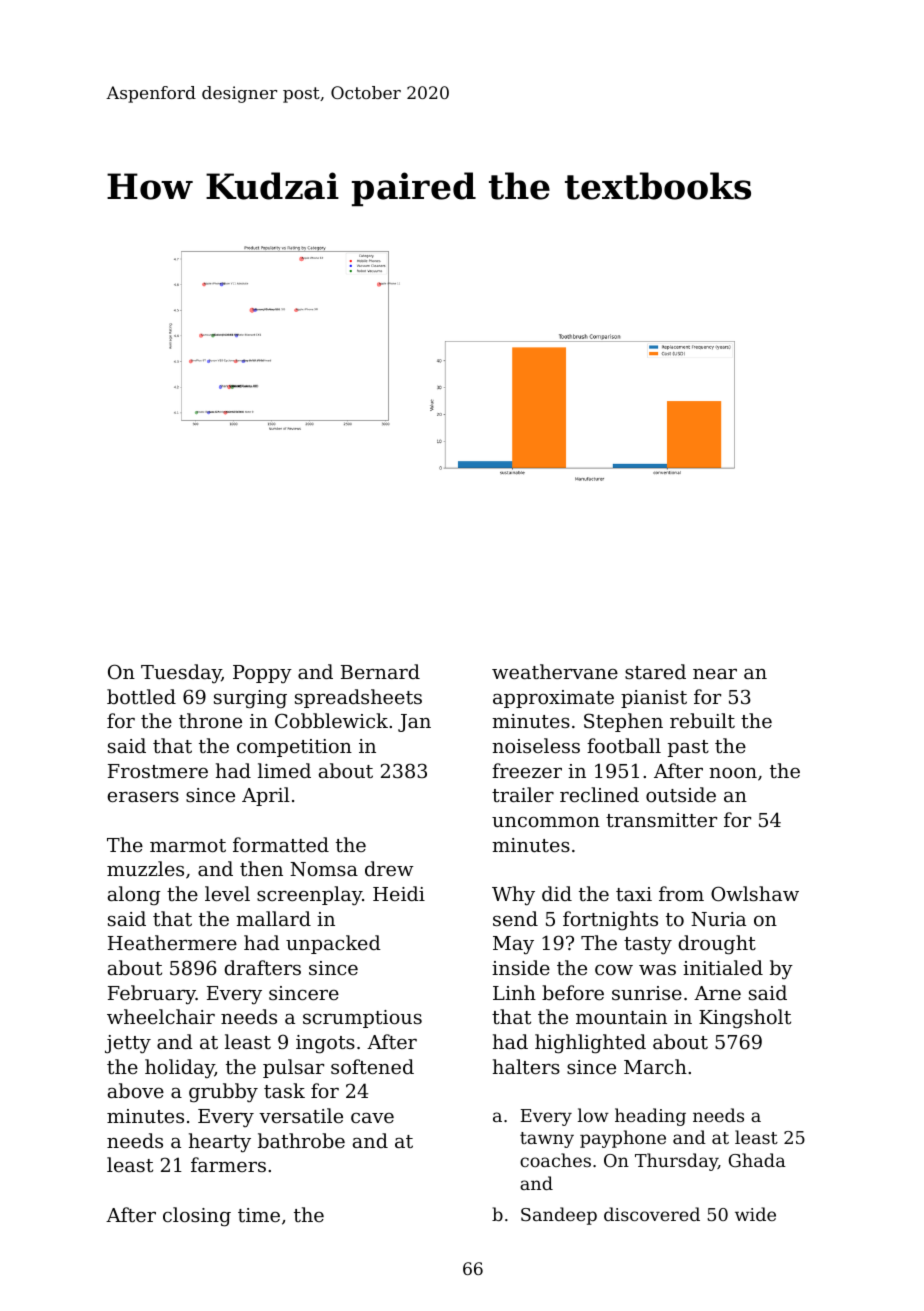  I want to click on formatted, so click(281, 844).
